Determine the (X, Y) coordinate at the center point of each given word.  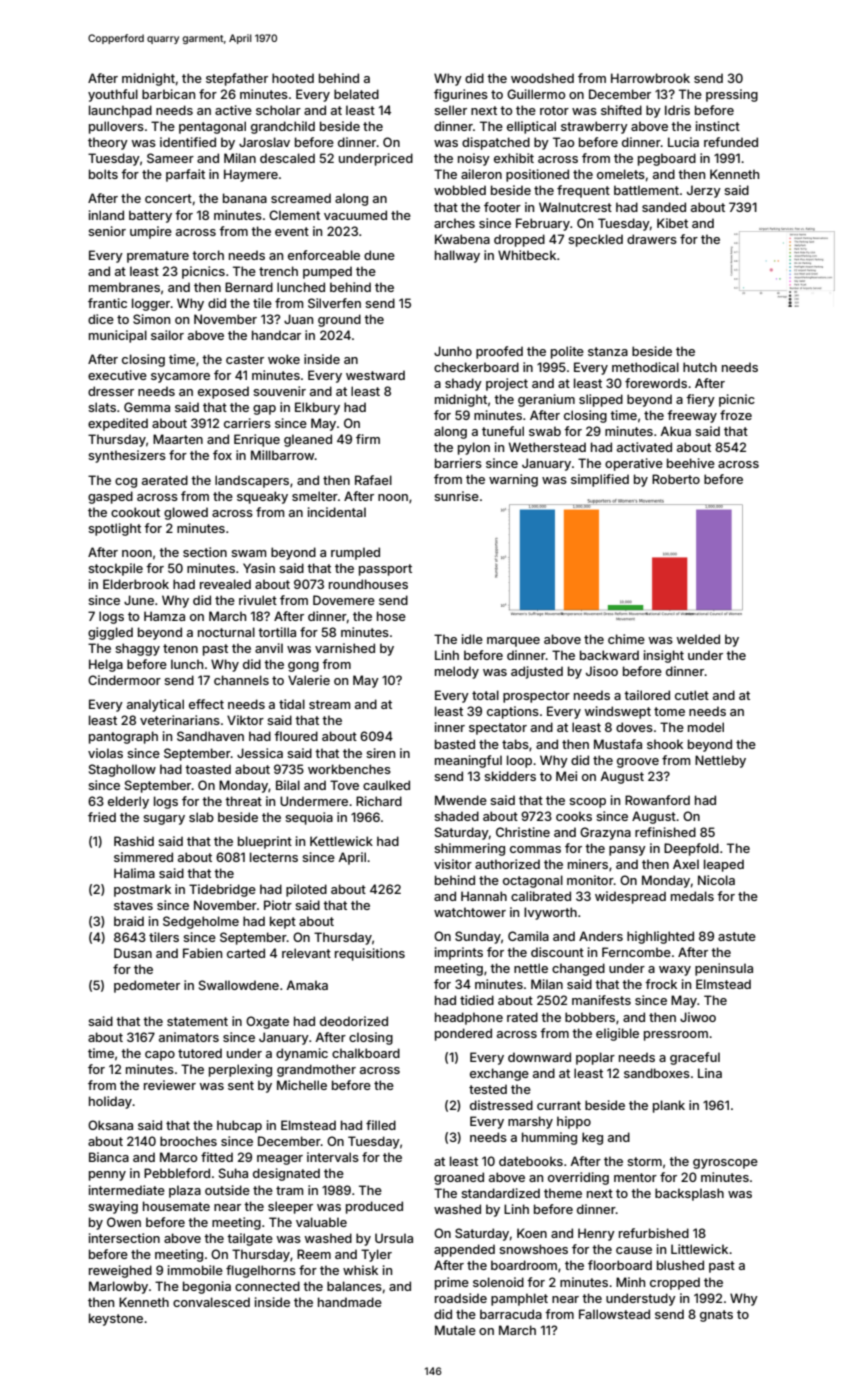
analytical (155, 705)
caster (245, 359)
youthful (113, 95)
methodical (645, 367)
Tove (344, 785)
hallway (457, 256)
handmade (350, 1302)
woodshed (542, 78)
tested (488, 1089)
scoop (587, 803)
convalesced (211, 1302)
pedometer (147, 986)
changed (578, 969)
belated (356, 94)
